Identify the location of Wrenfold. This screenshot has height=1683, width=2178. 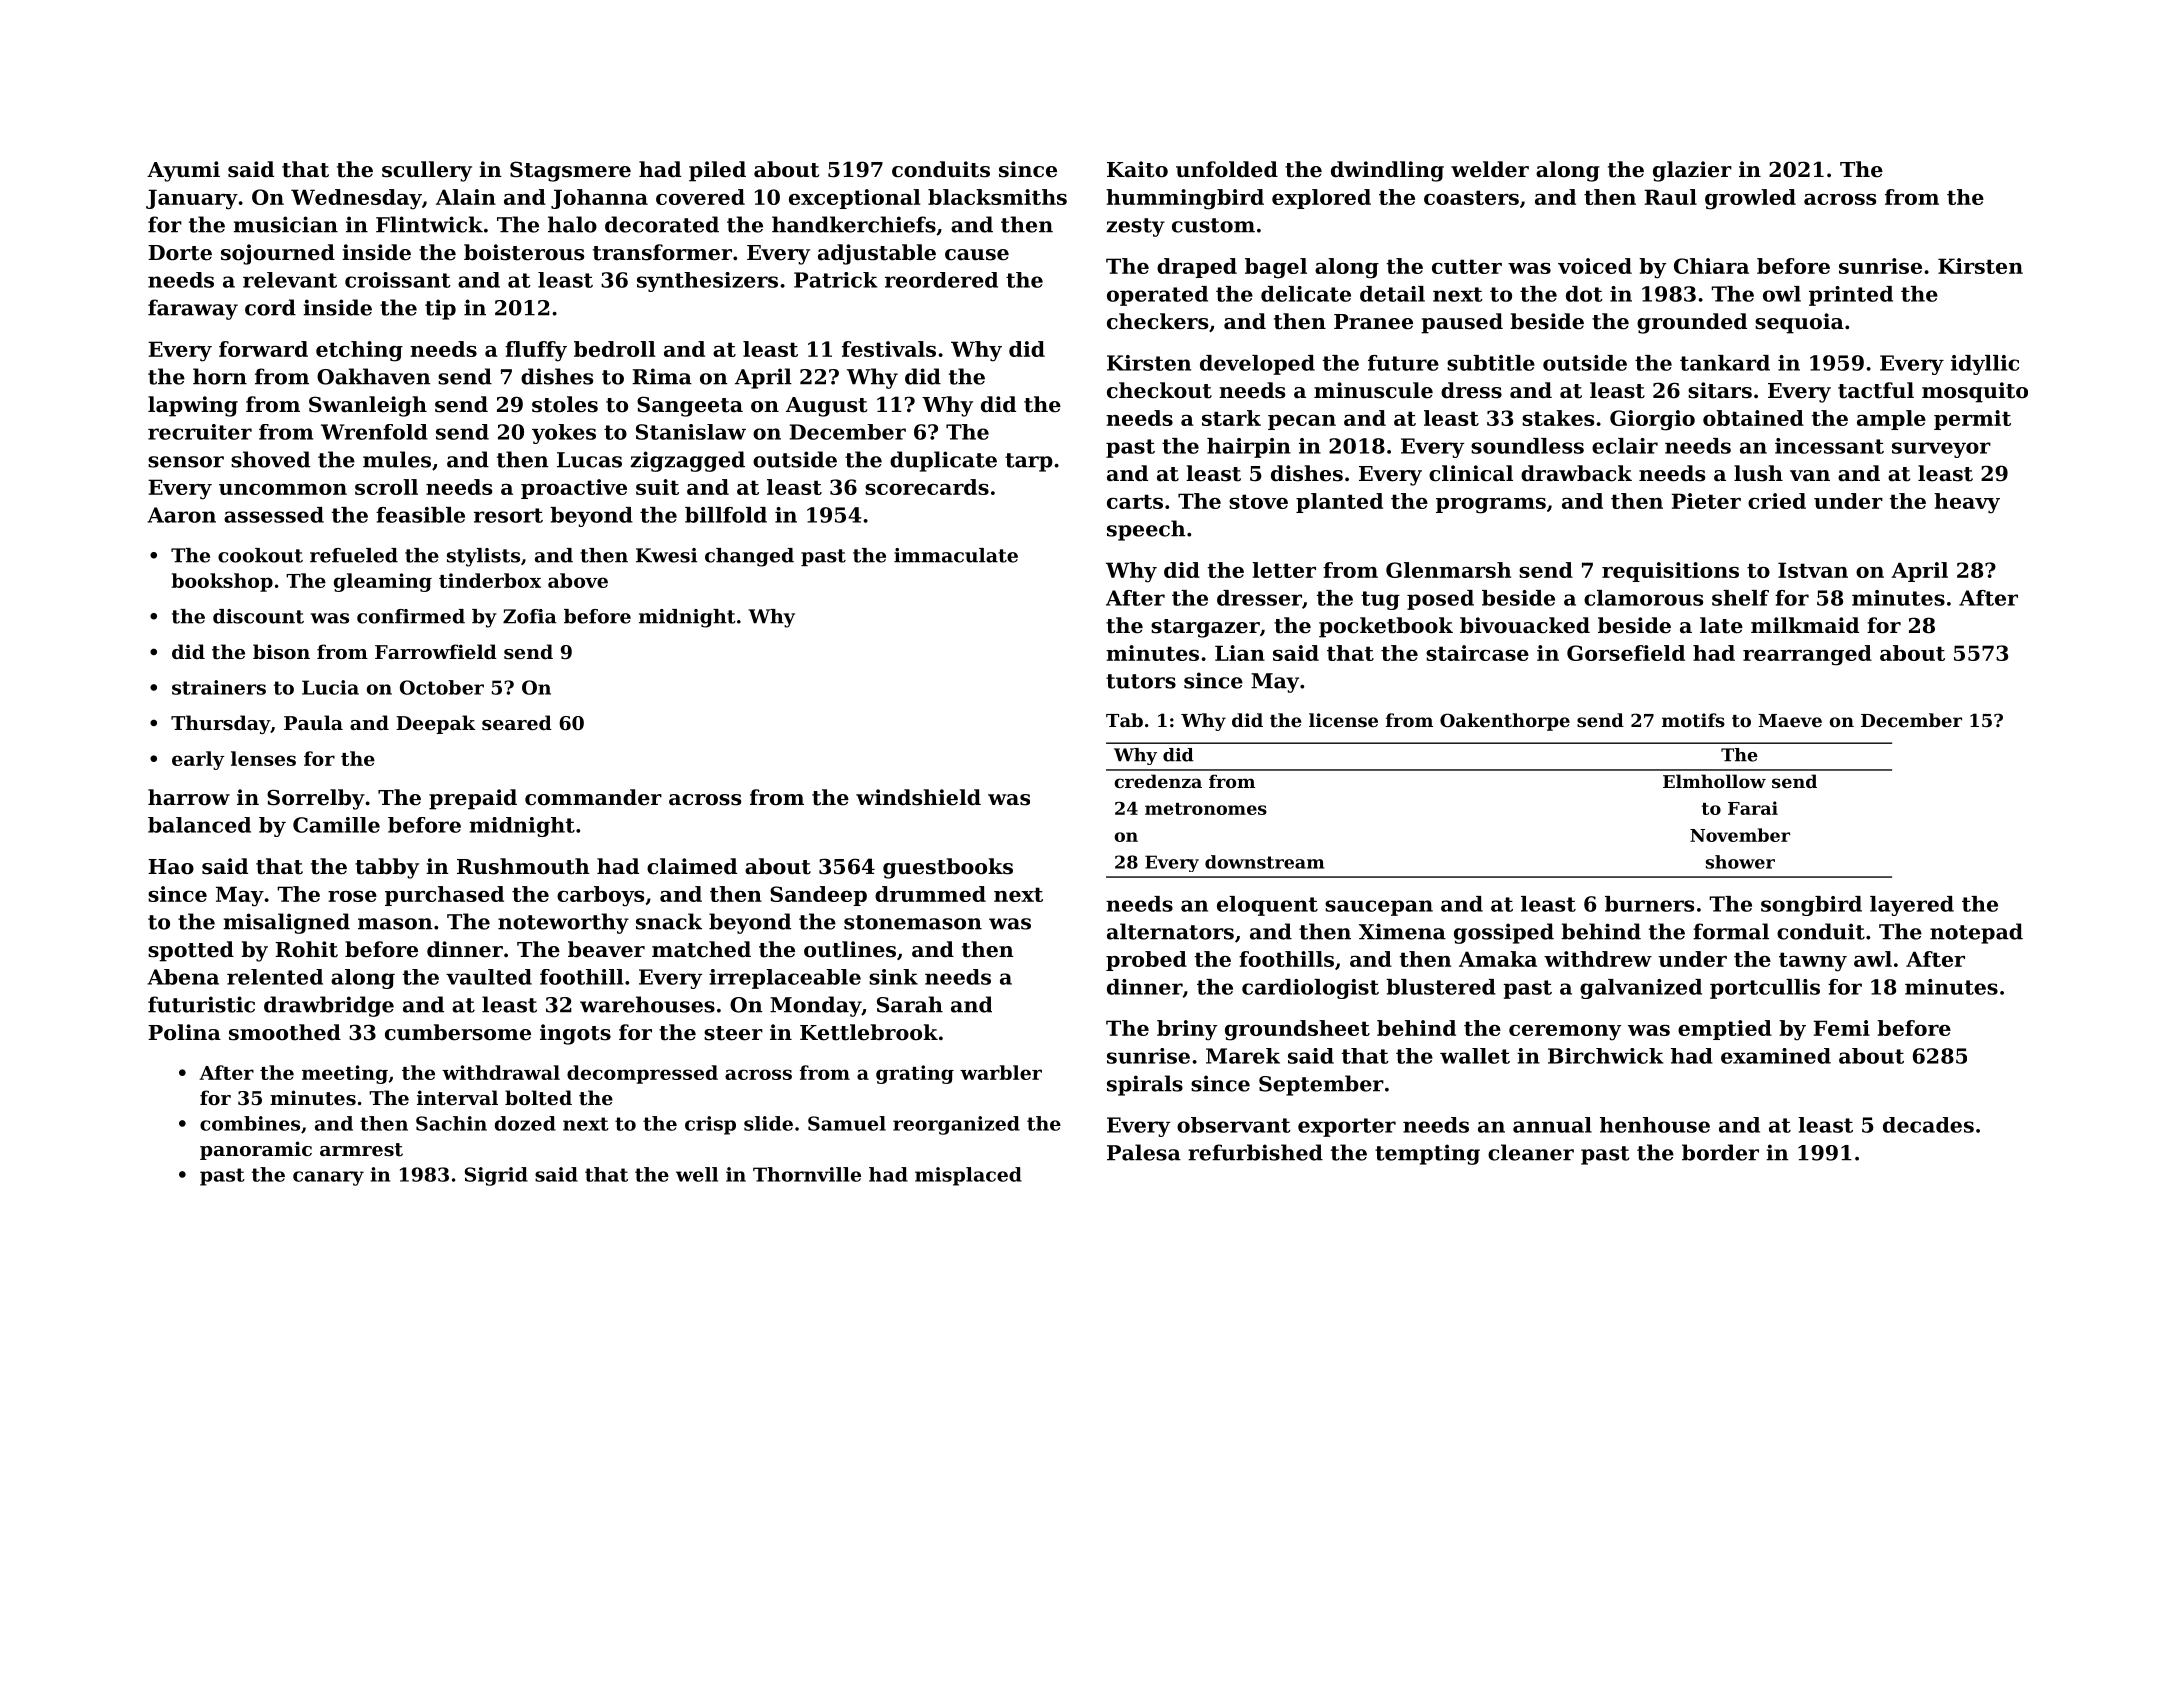
(374, 432).
